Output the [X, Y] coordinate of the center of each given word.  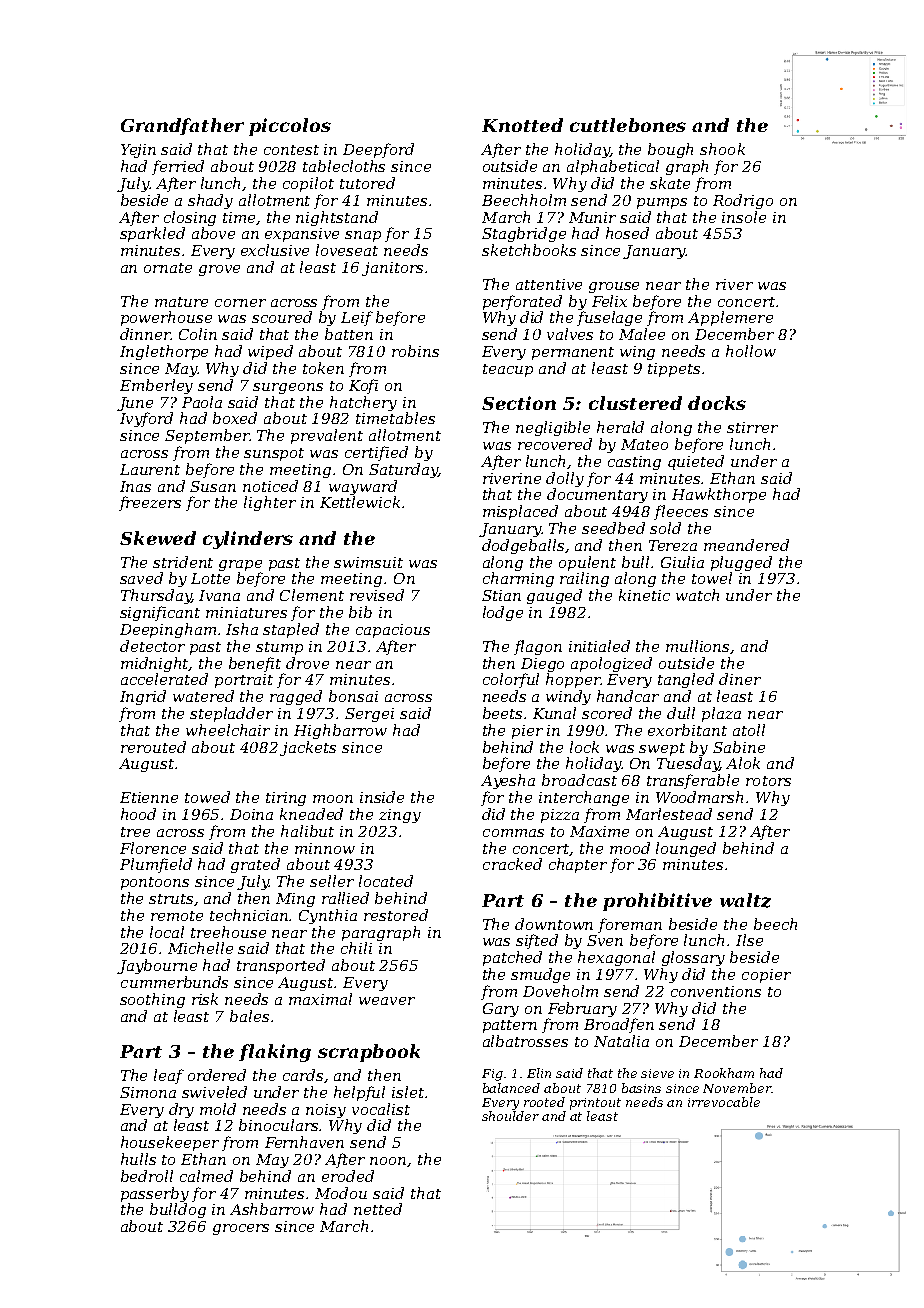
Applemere [730, 318]
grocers [241, 1229]
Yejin [138, 151]
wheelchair [228, 730]
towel [712, 578]
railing [584, 579]
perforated [522, 302]
